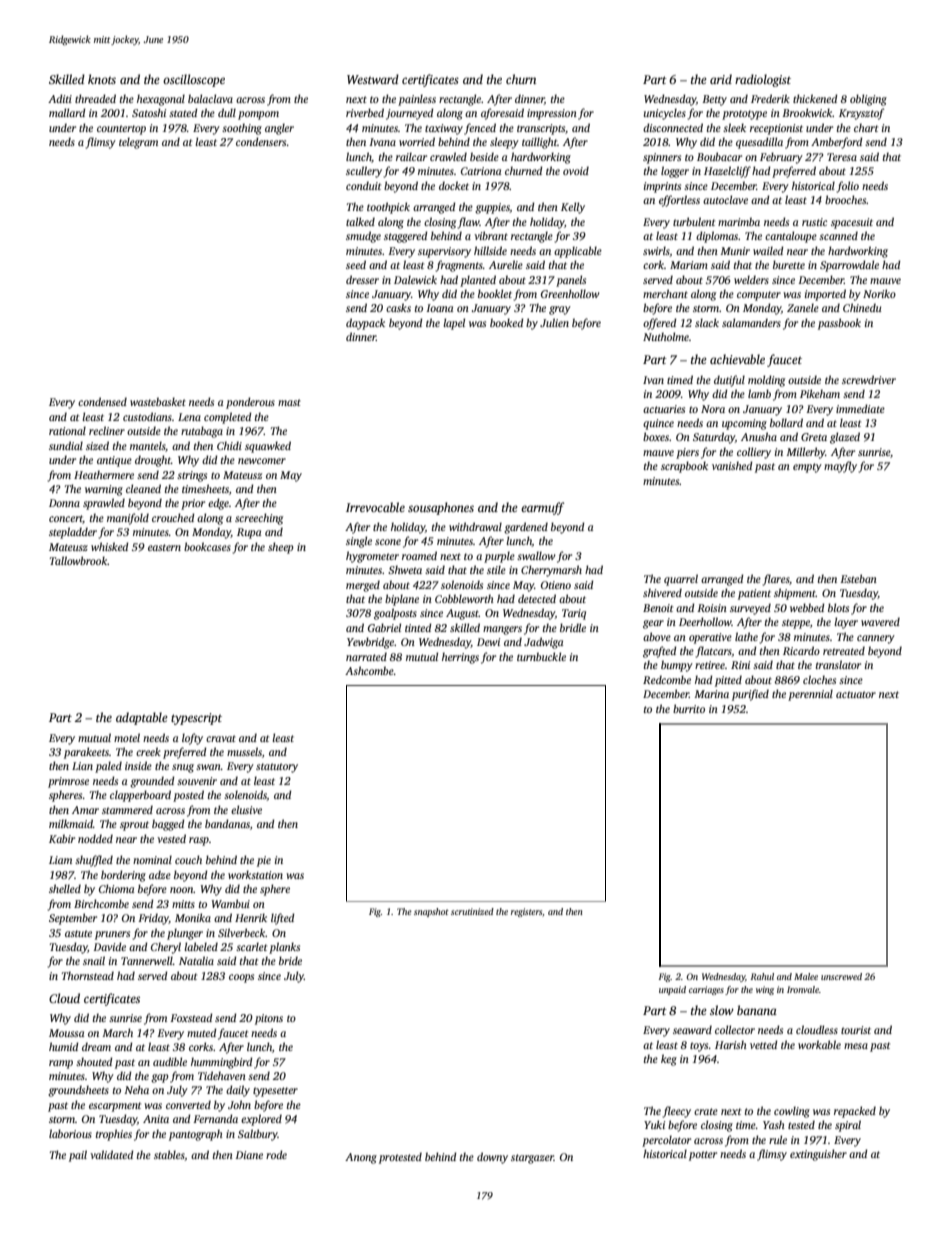 Image resolution: width=952 pixels, height=1233 pixels. What do you see at coordinates (540, 143) in the page?
I see `taillight` at bounding box center [540, 143].
